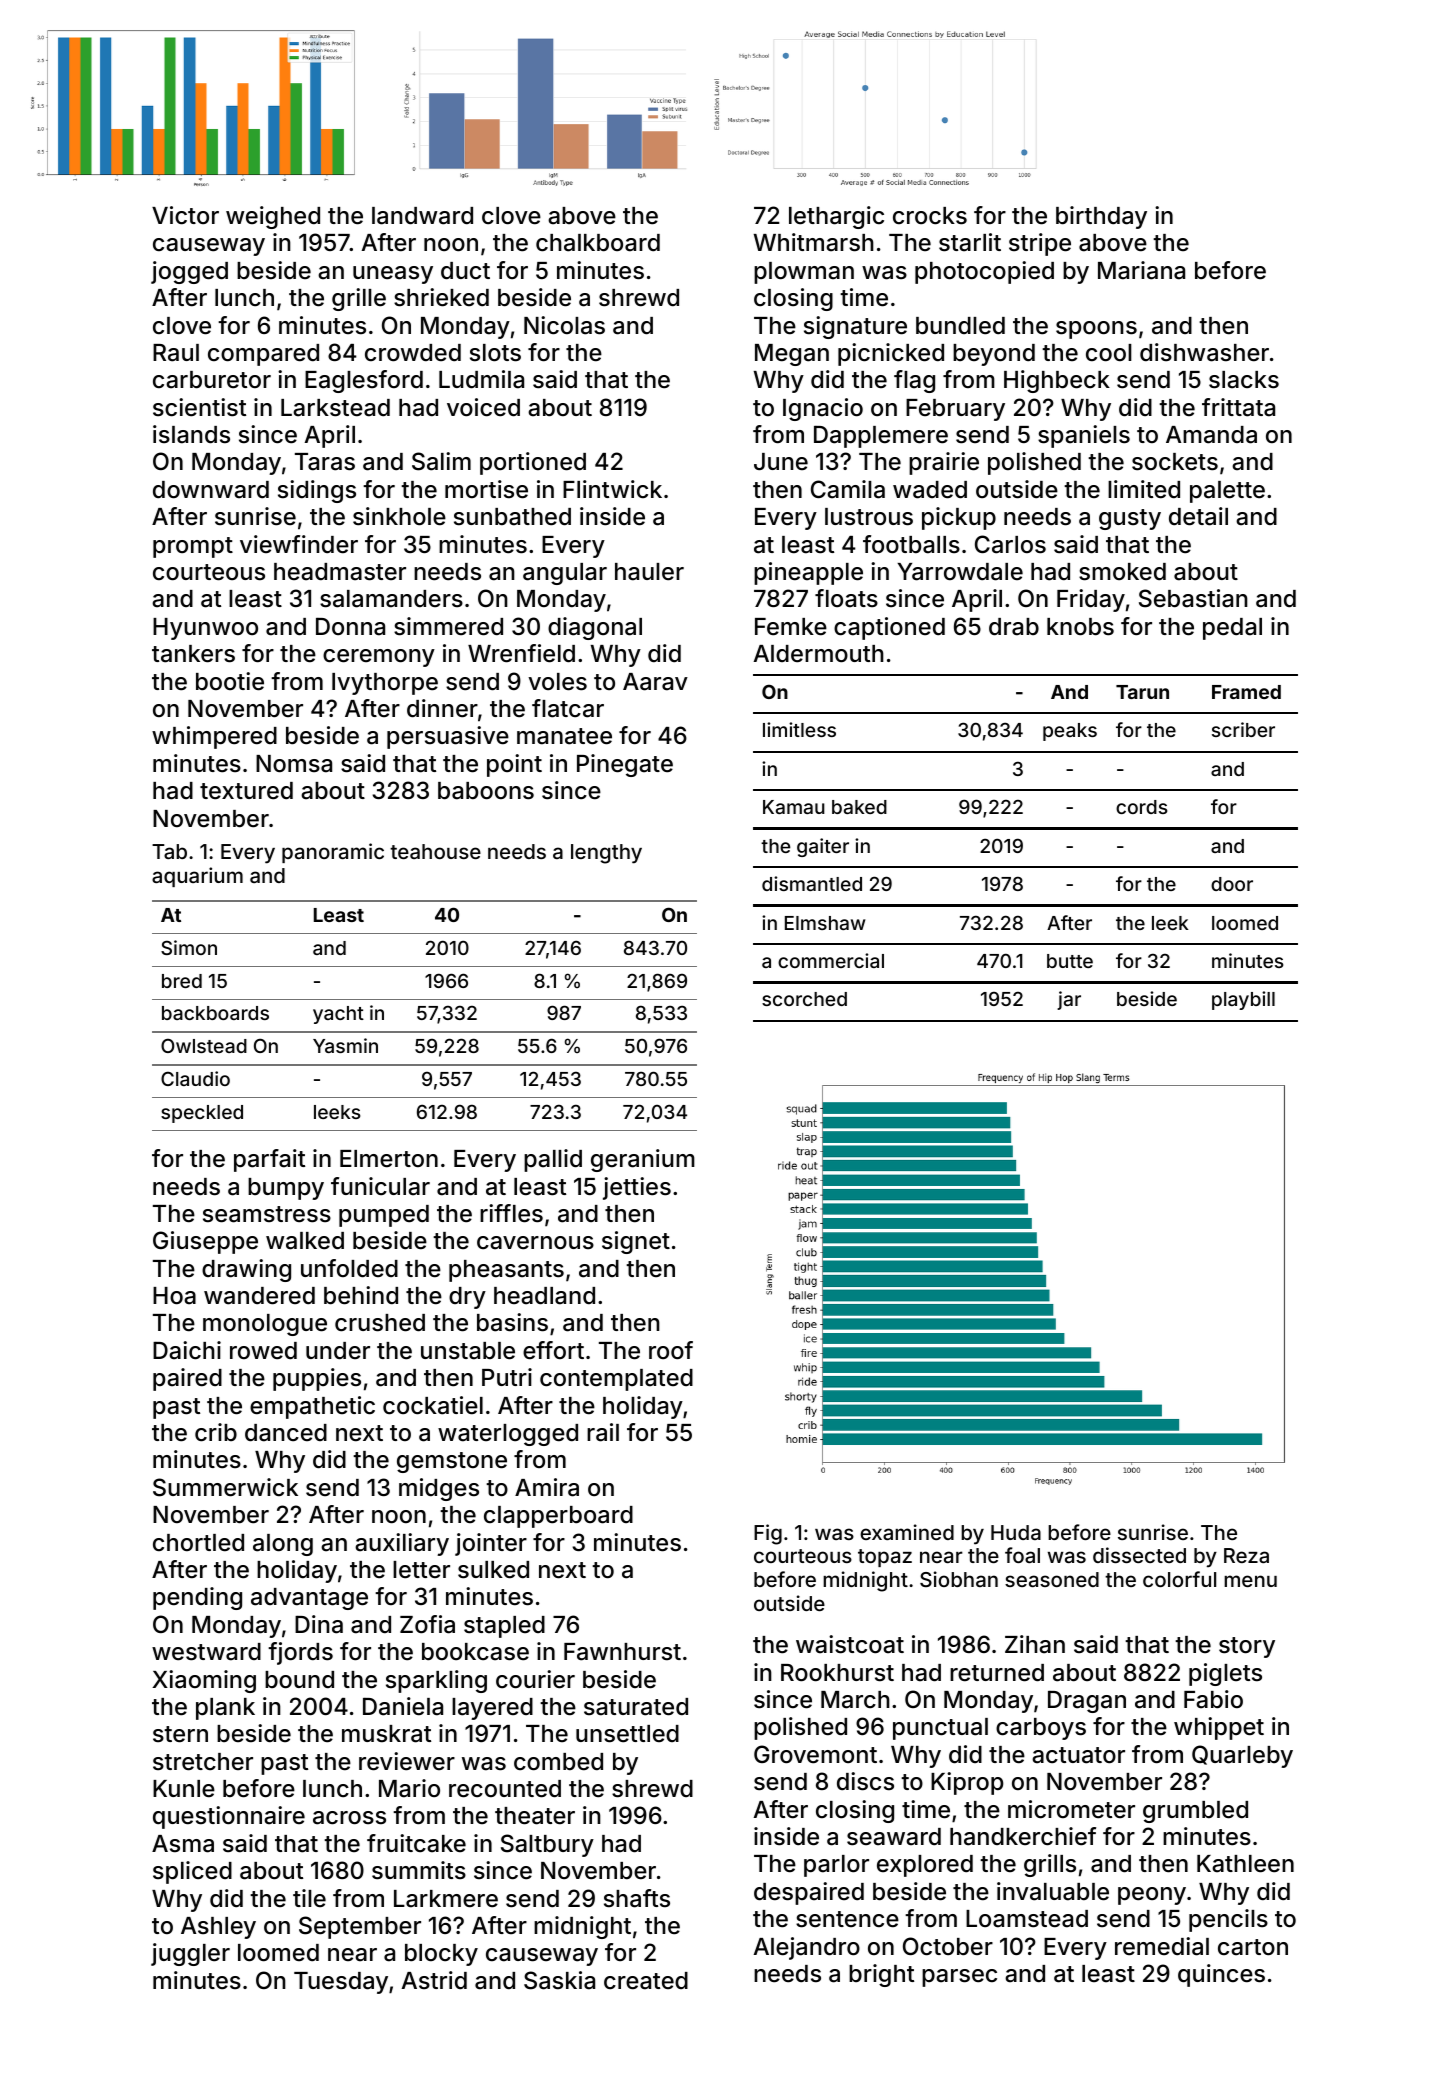  I want to click on crowded, so click(413, 353).
